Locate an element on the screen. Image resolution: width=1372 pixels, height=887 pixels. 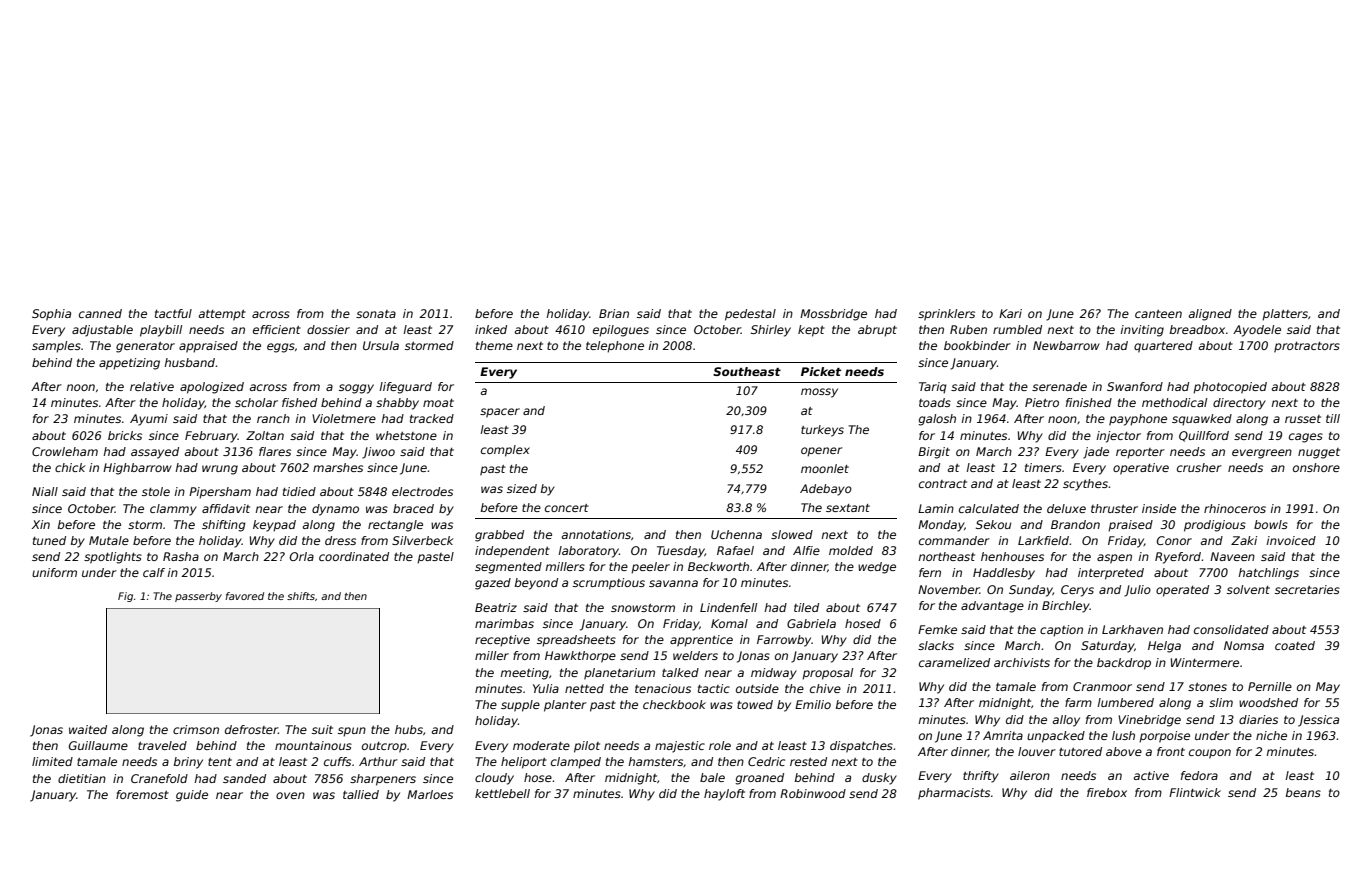
Flintwick is located at coordinates (1195, 792).
